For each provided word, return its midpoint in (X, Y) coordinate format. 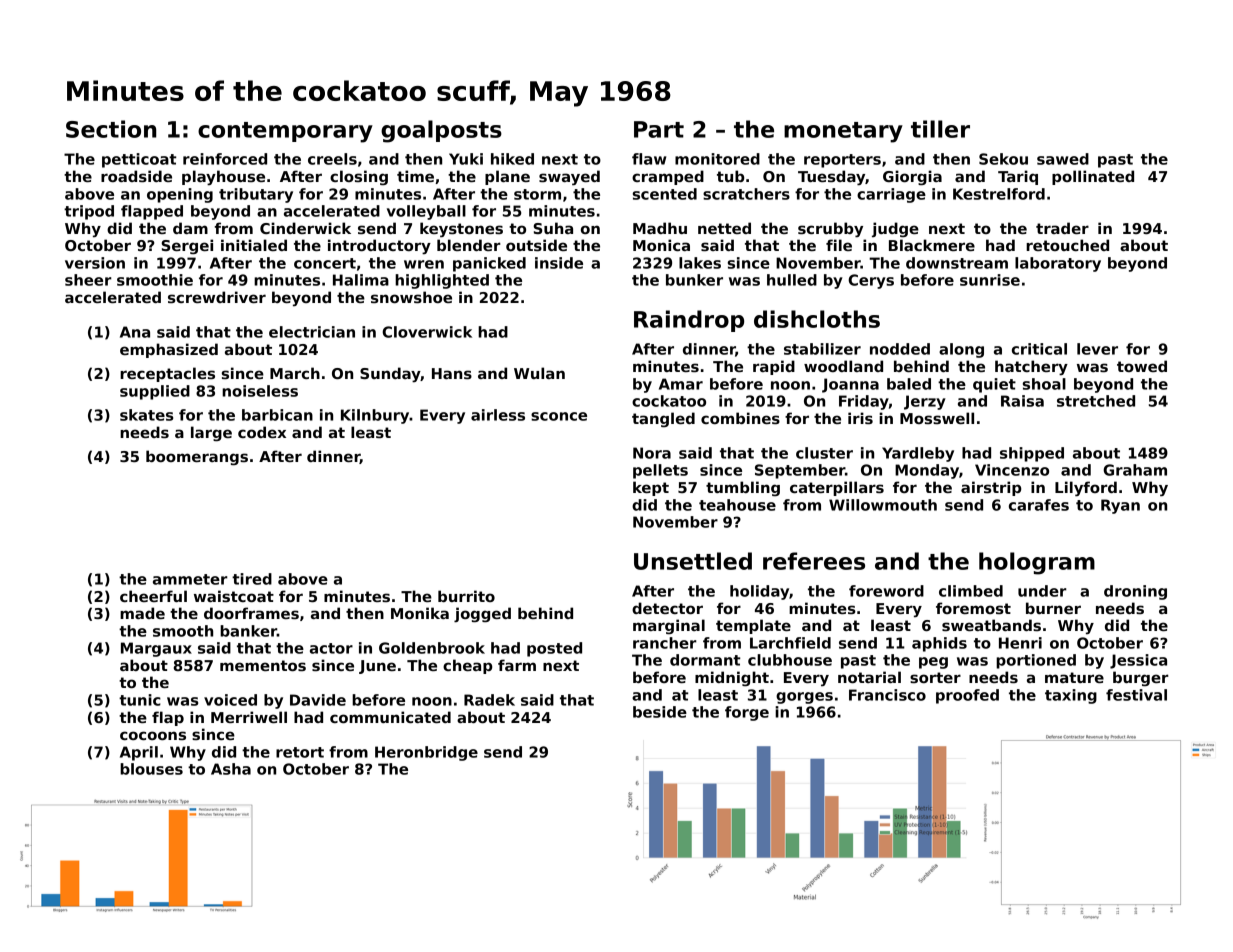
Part (659, 129)
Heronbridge (426, 753)
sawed (1063, 159)
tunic (140, 700)
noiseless (260, 391)
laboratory (1058, 264)
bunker (694, 280)
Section (111, 129)
